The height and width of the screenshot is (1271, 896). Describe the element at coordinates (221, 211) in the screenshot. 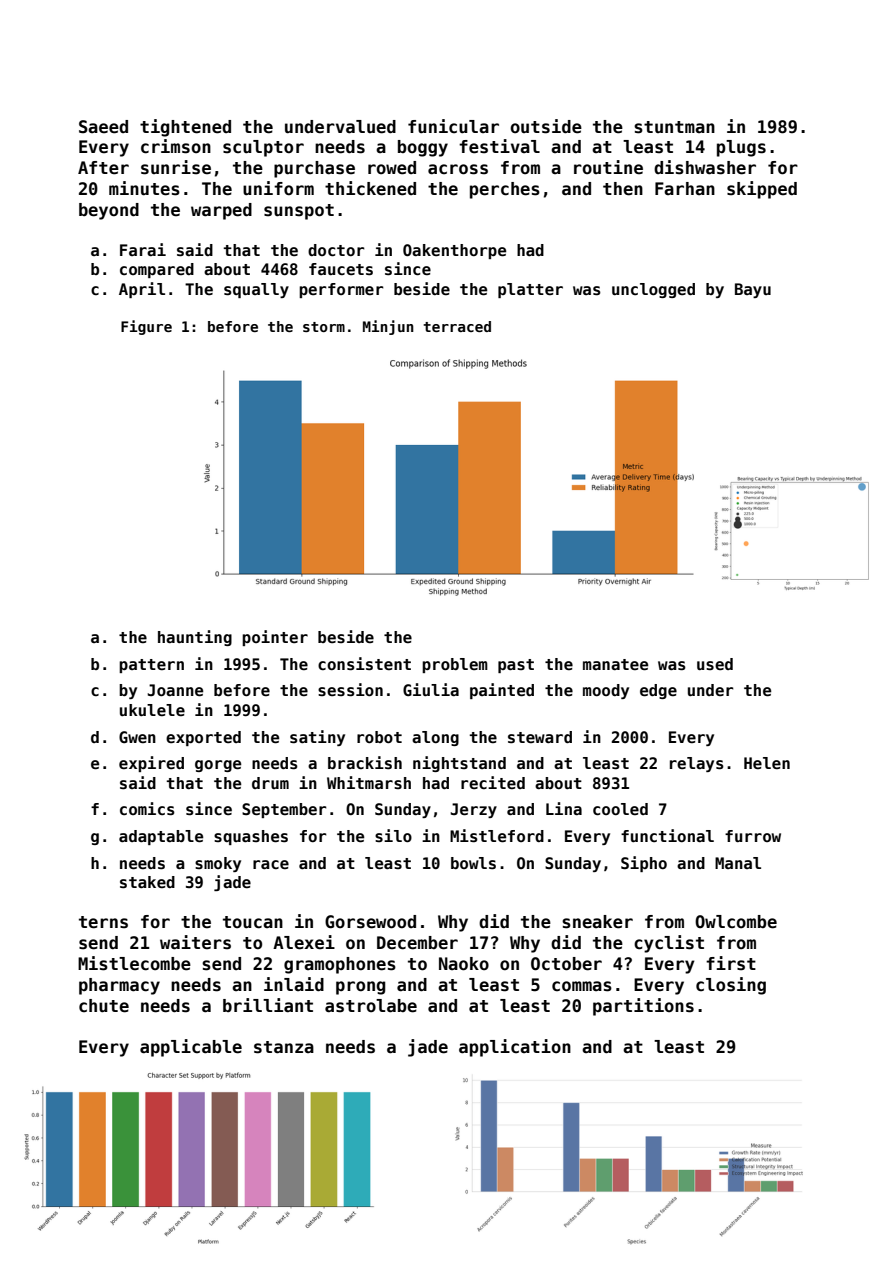

I see `warped` at that location.
